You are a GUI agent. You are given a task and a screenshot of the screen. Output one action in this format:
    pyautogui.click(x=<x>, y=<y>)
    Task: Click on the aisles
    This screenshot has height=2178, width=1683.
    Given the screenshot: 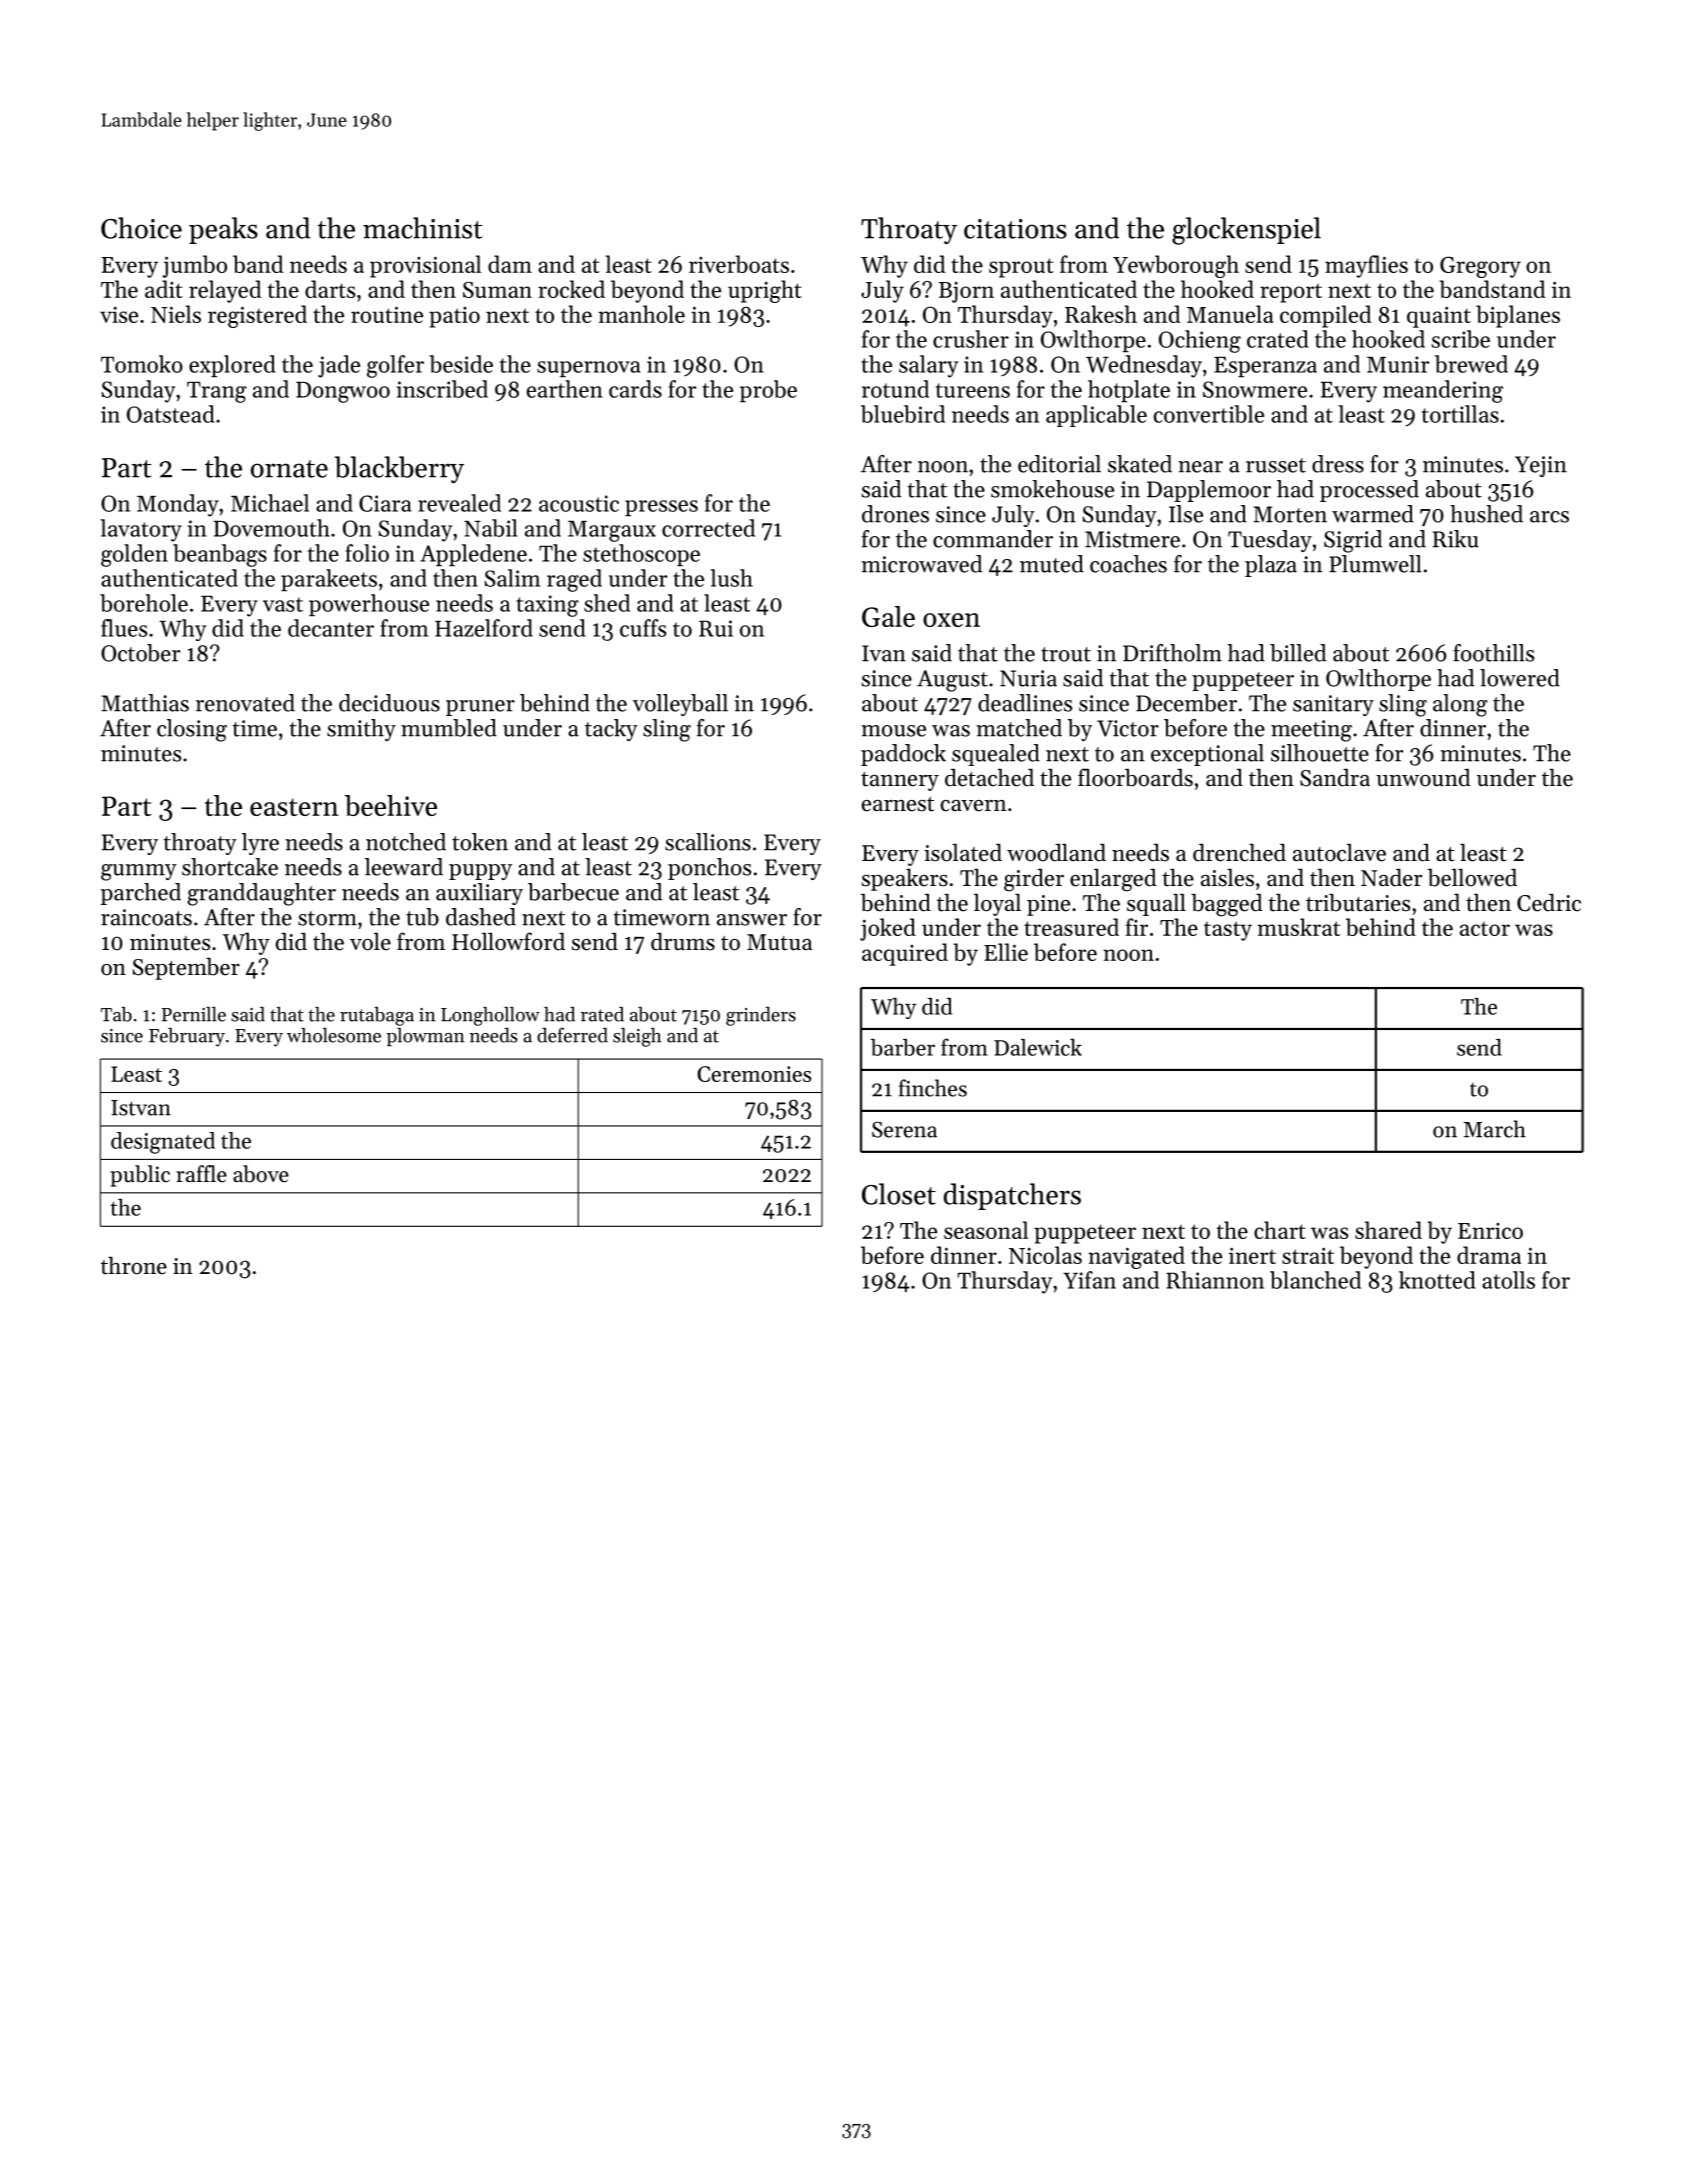 What is the action you would take?
    pyautogui.click(x=1227, y=877)
